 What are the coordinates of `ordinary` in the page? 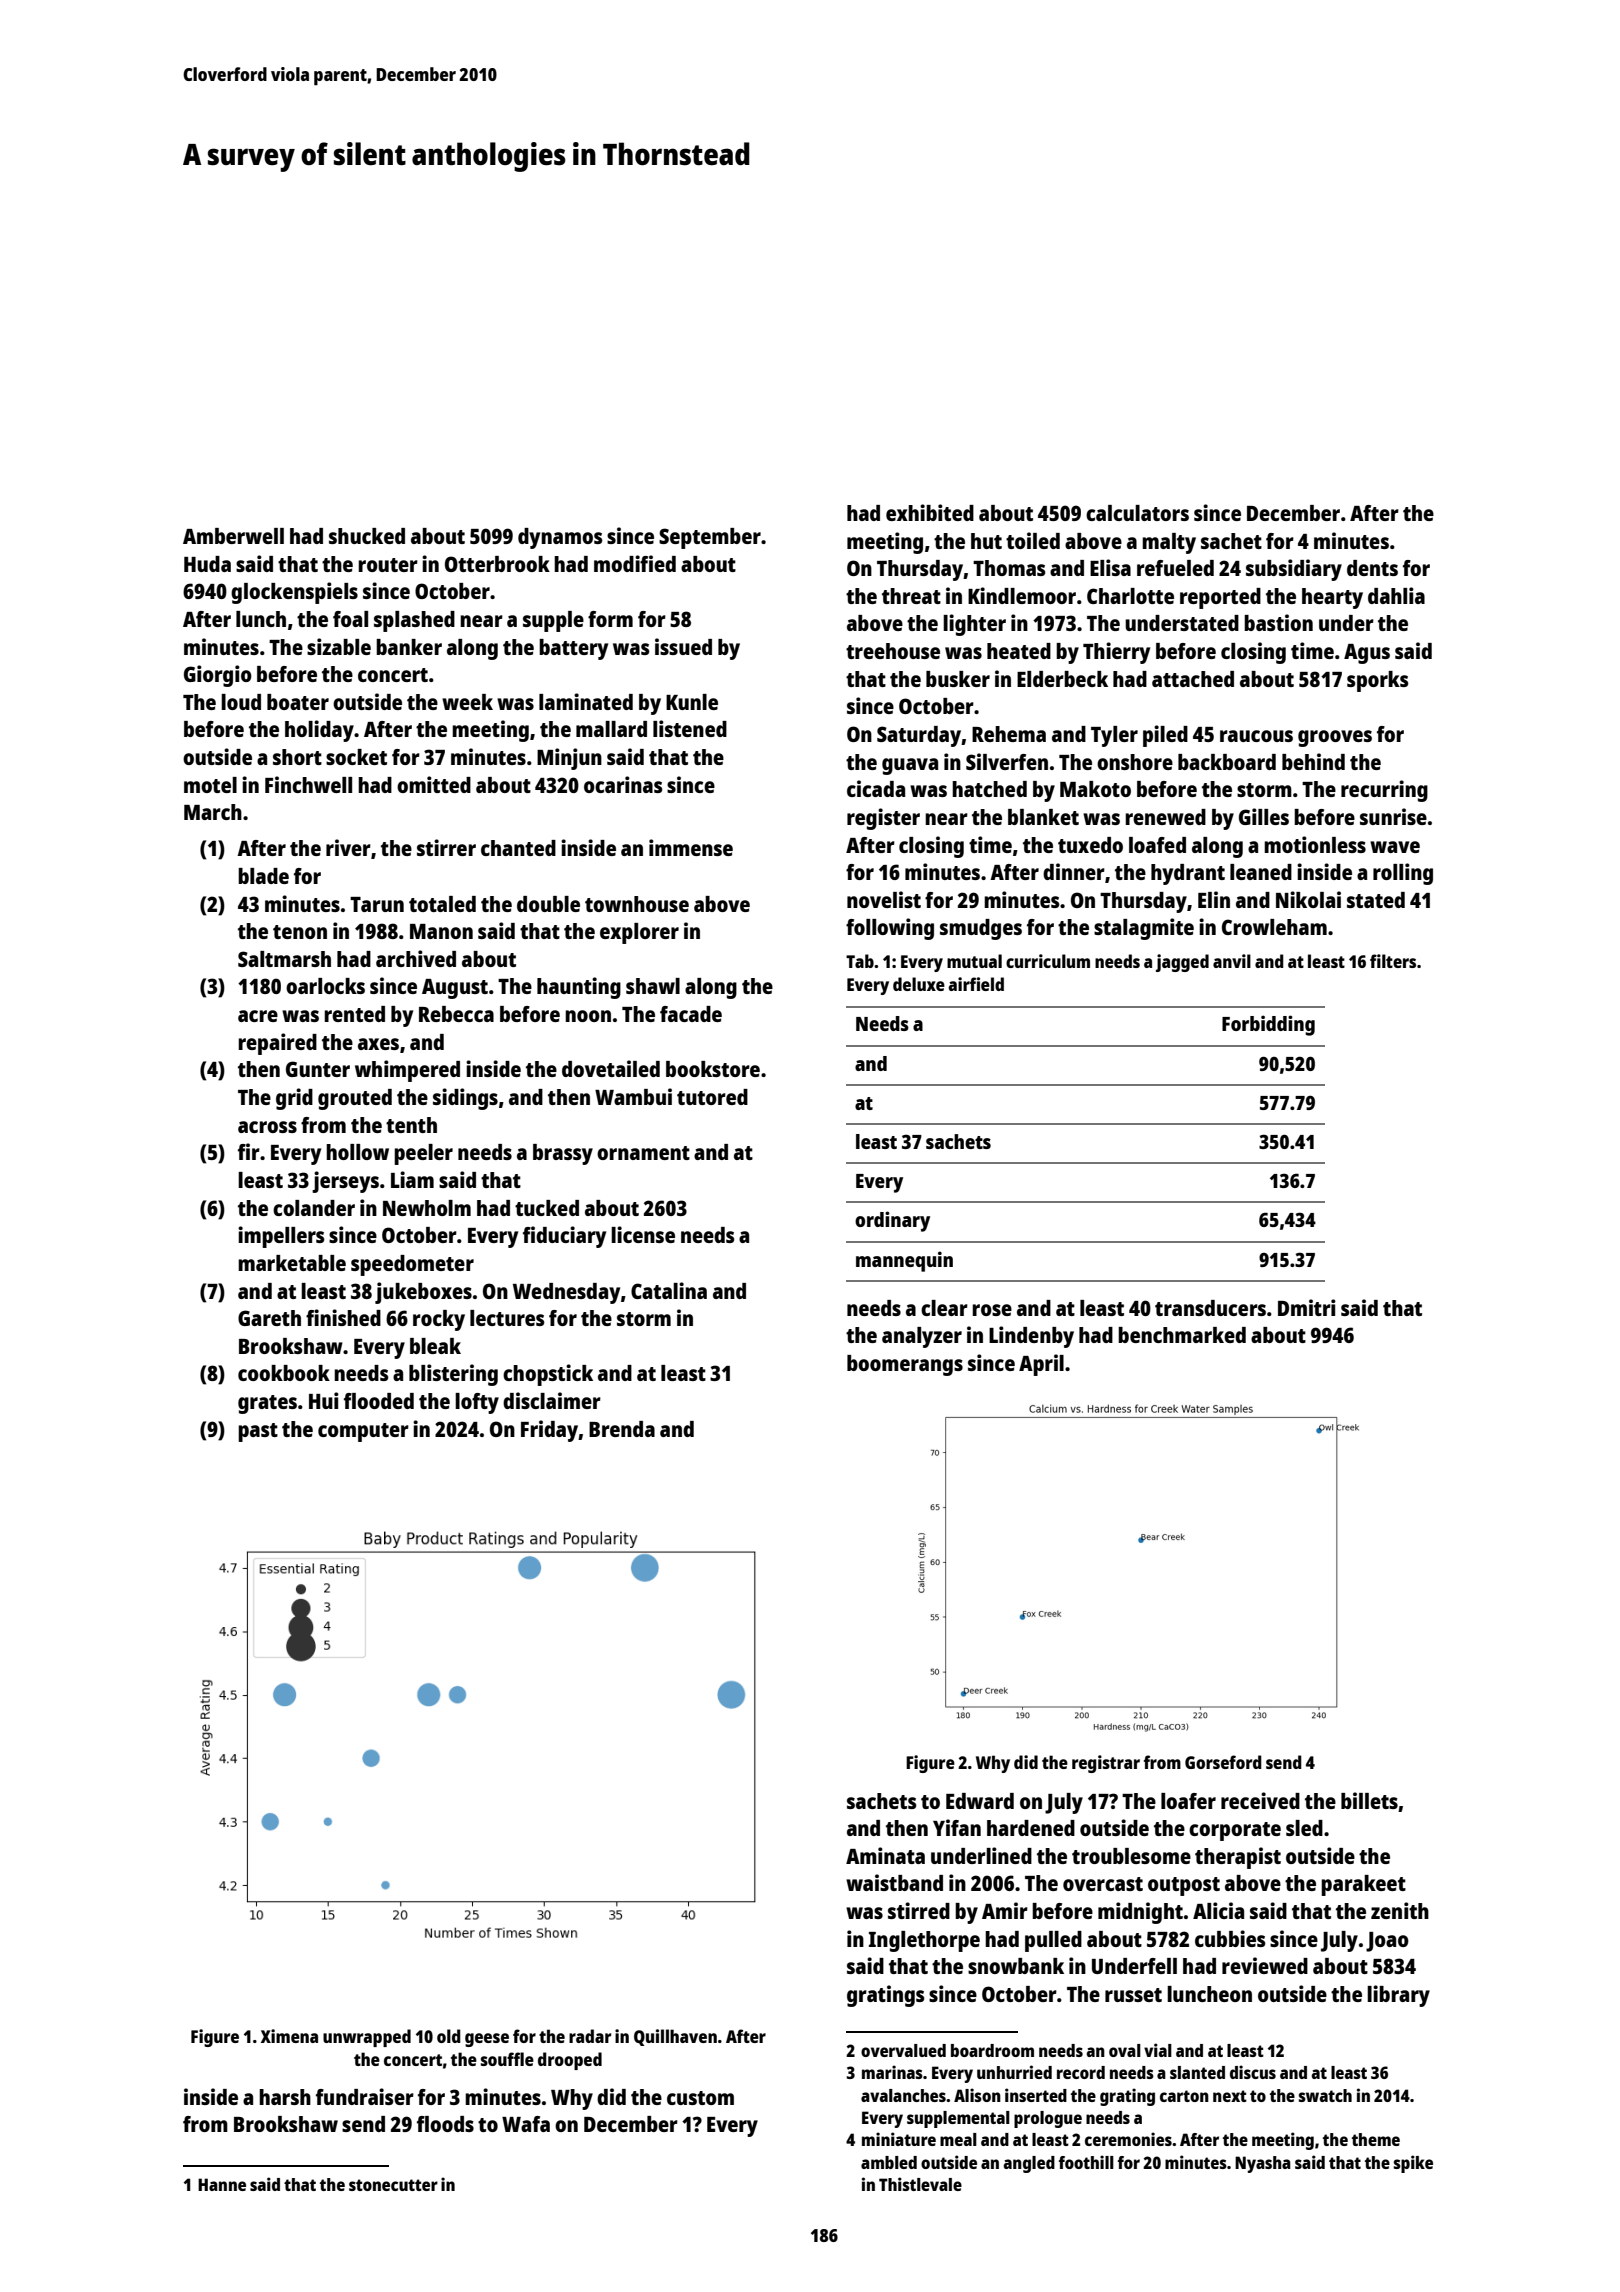 It's located at (892, 1221).
